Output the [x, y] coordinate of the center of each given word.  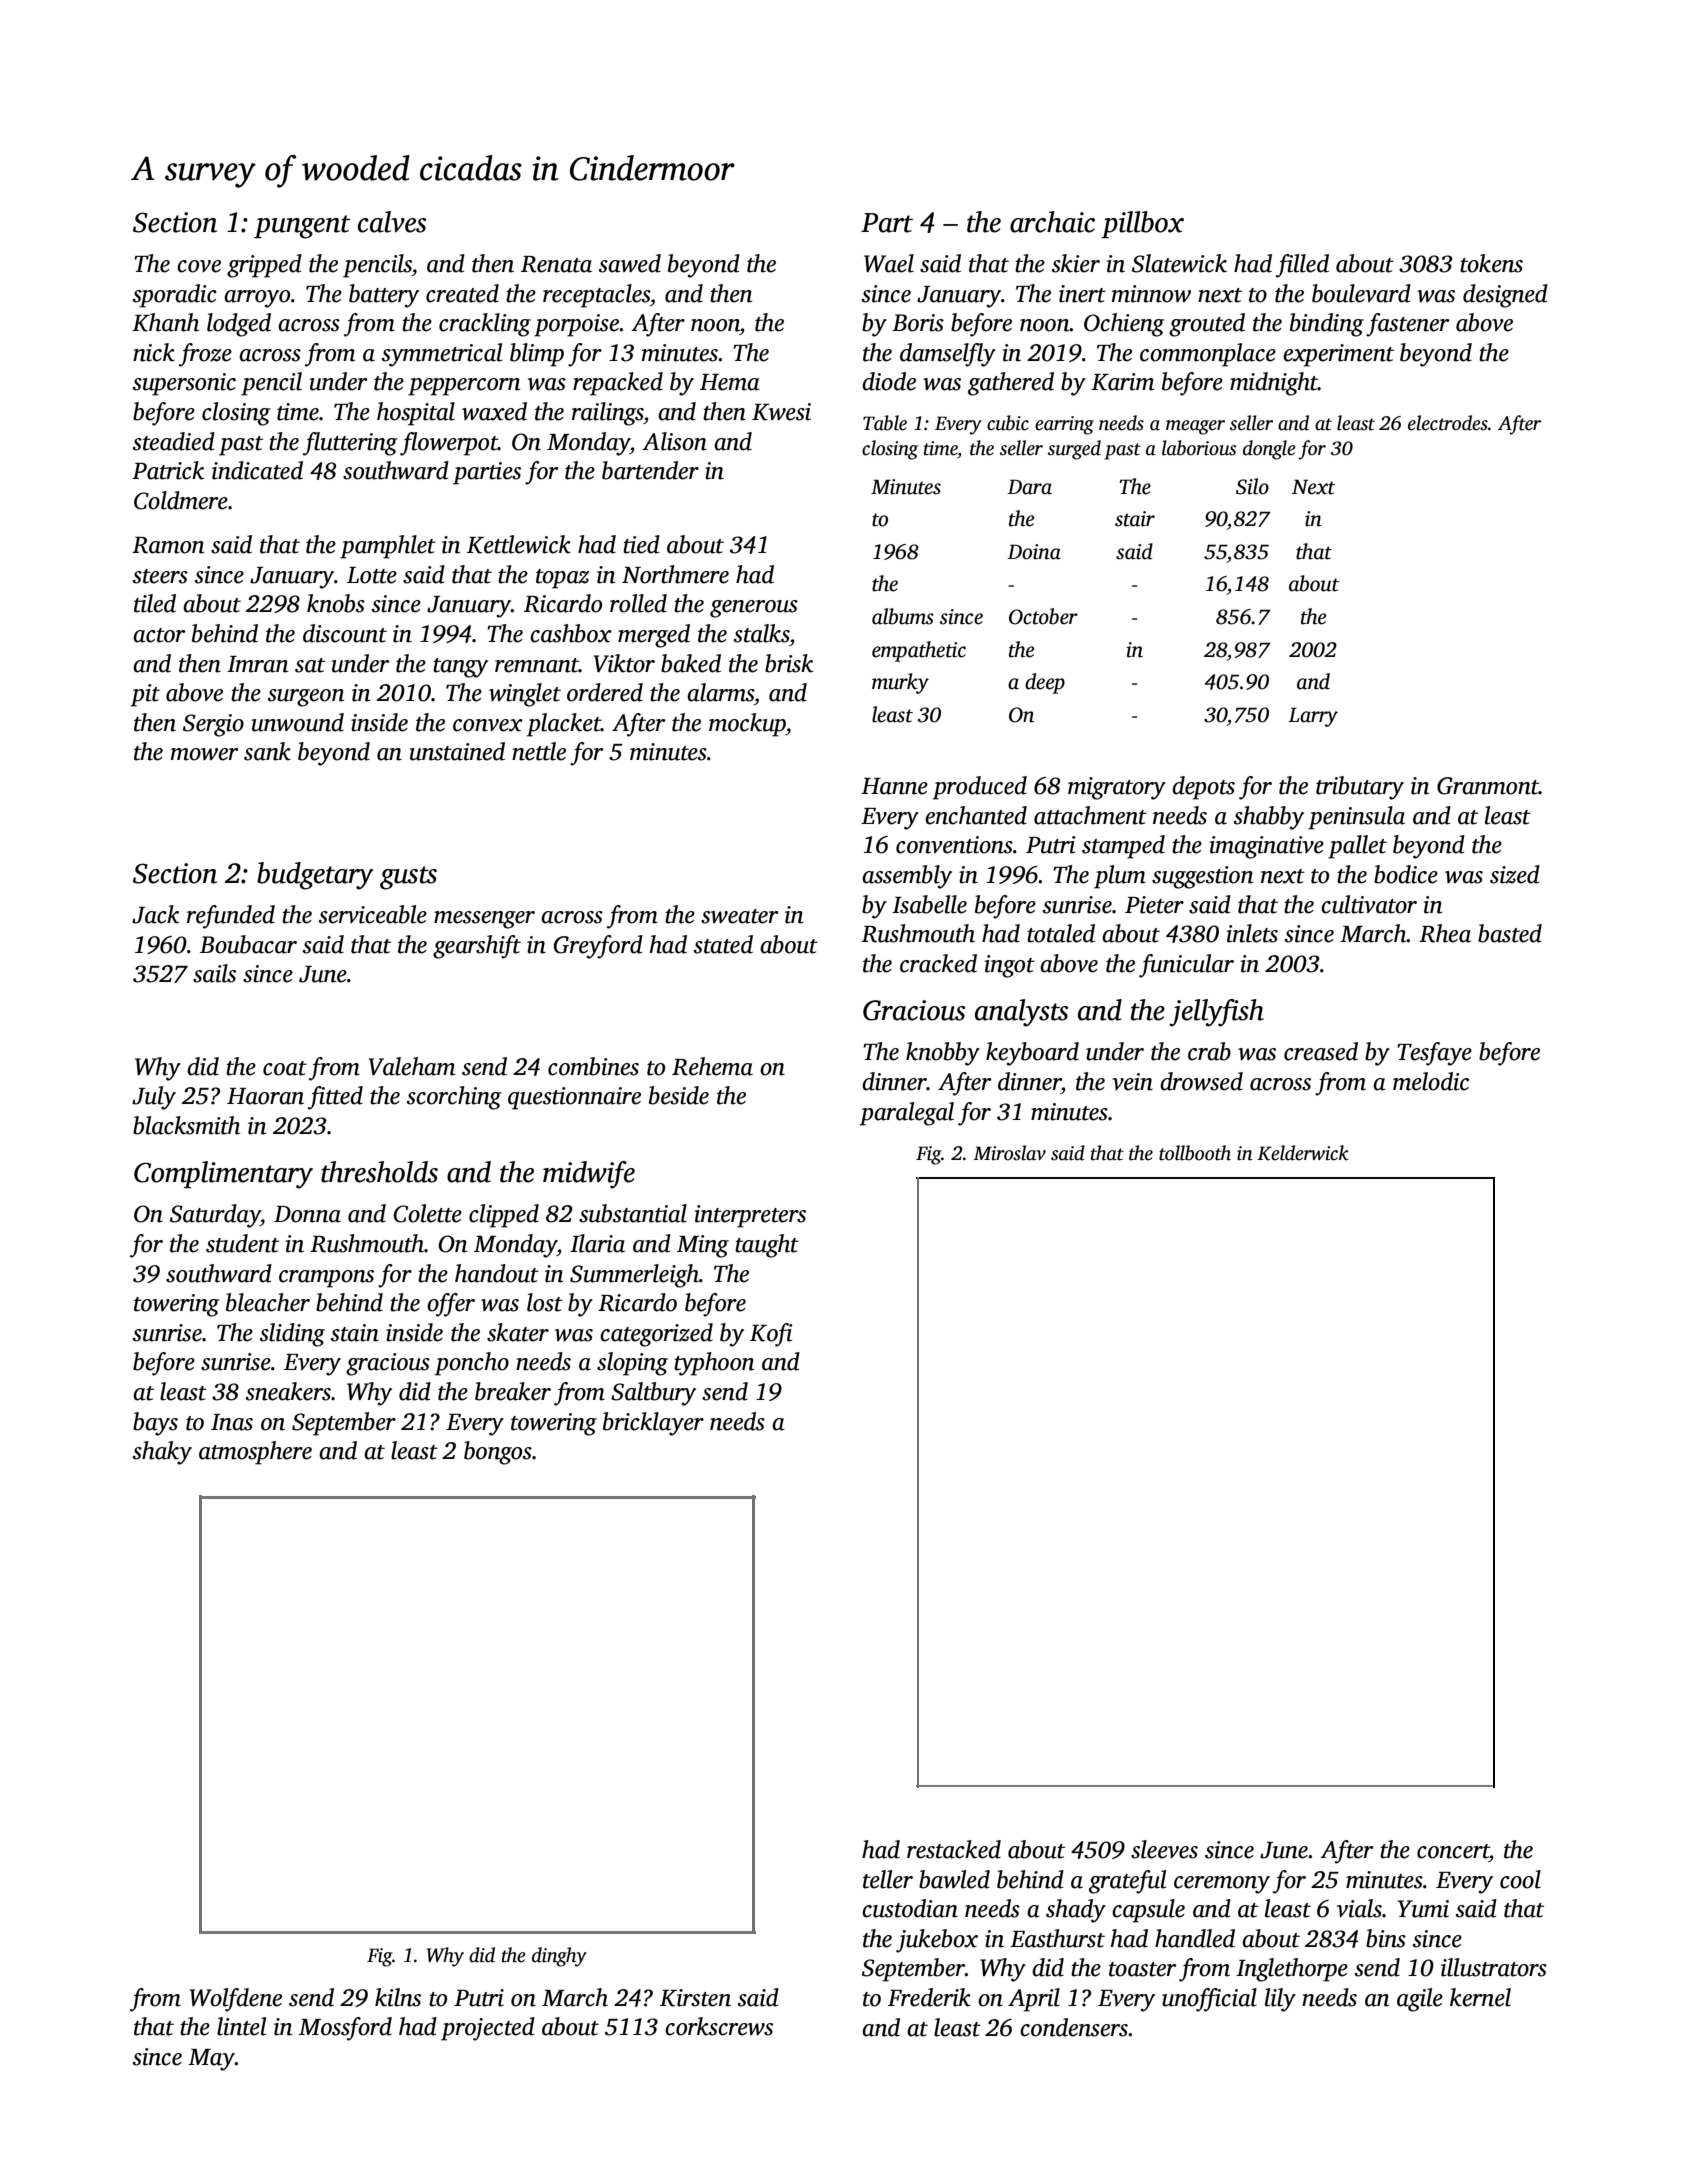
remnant [537, 665]
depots [1203, 788]
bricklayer [653, 1424]
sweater [739, 916]
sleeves [1164, 1849]
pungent [302, 227]
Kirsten [695, 1998]
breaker [513, 1391]
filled [1302, 266]
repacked [618, 384]
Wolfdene [236, 2000]
